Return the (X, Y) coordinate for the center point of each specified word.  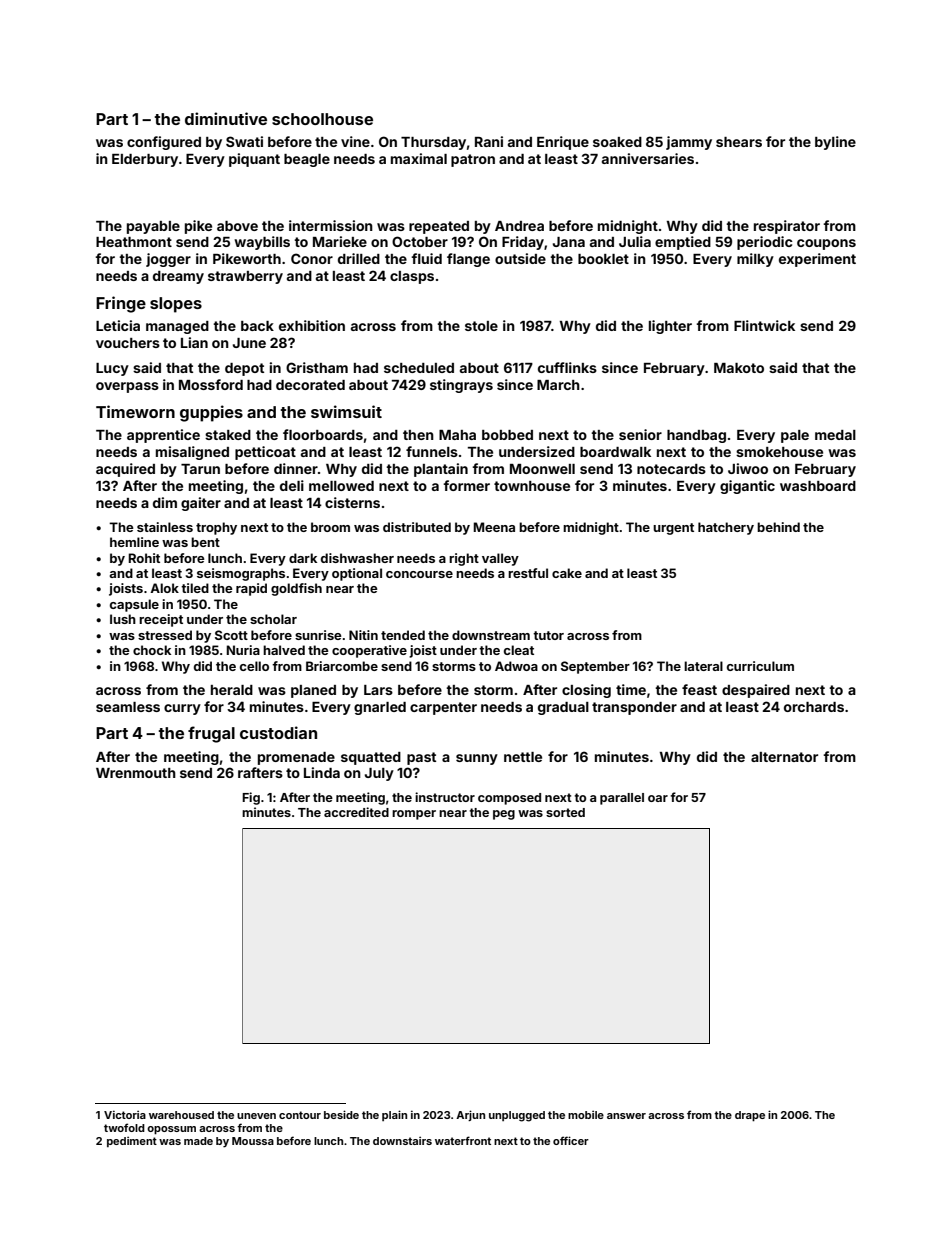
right (464, 559)
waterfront (463, 1140)
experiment (817, 260)
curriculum (760, 666)
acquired (125, 470)
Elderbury (145, 160)
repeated (439, 227)
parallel (622, 799)
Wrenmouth (136, 773)
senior (640, 434)
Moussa (253, 1141)
